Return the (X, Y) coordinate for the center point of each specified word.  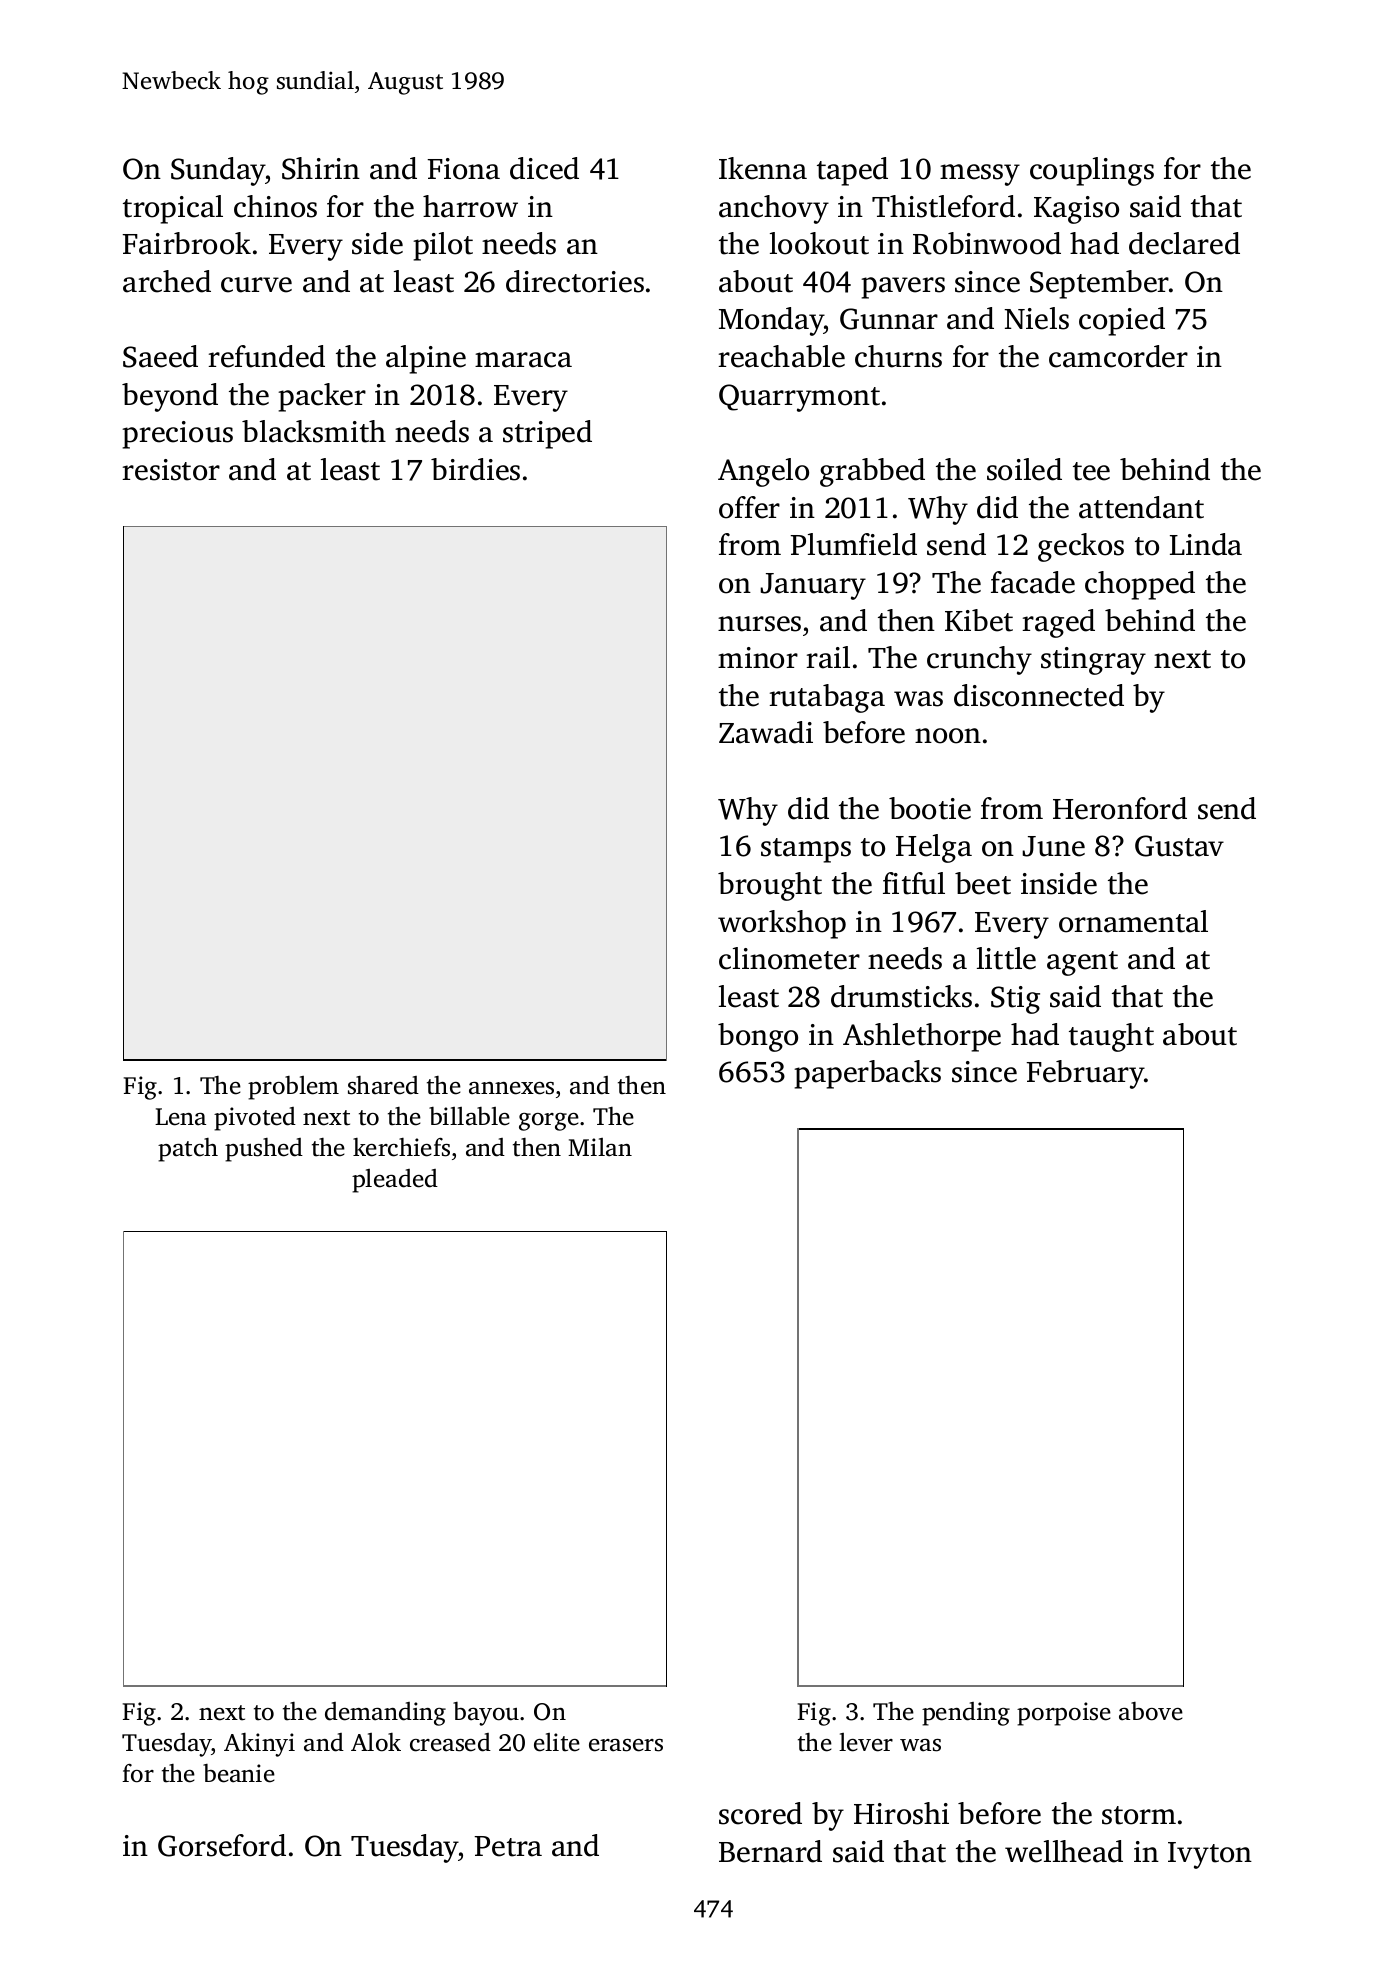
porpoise (1064, 1714)
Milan (600, 1147)
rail (828, 657)
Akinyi (259, 1745)
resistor (171, 470)
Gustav (1179, 846)
